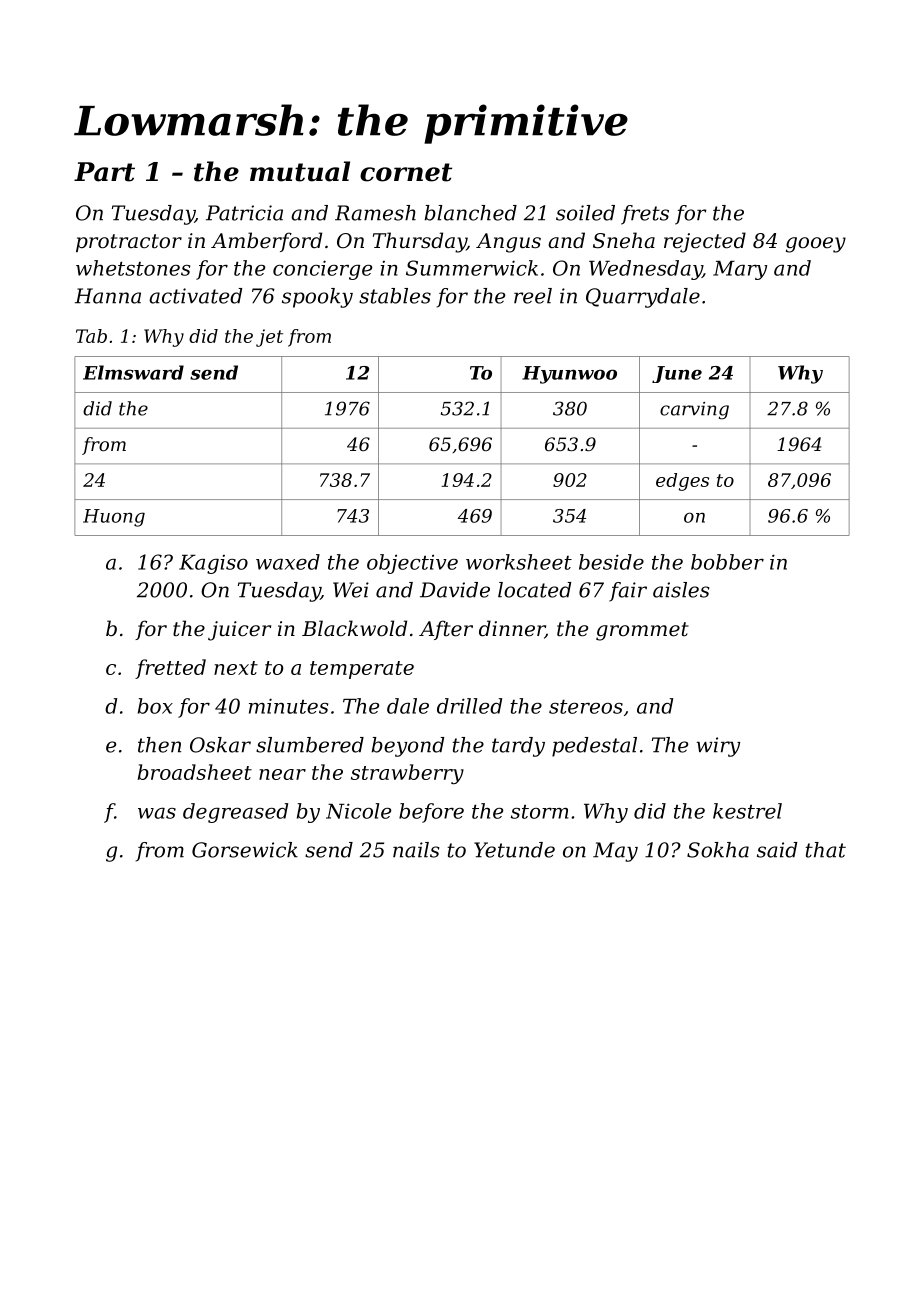 The height and width of the document is (1308, 924). What do you see at coordinates (645, 270) in the document?
I see `Wednesday` at bounding box center [645, 270].
